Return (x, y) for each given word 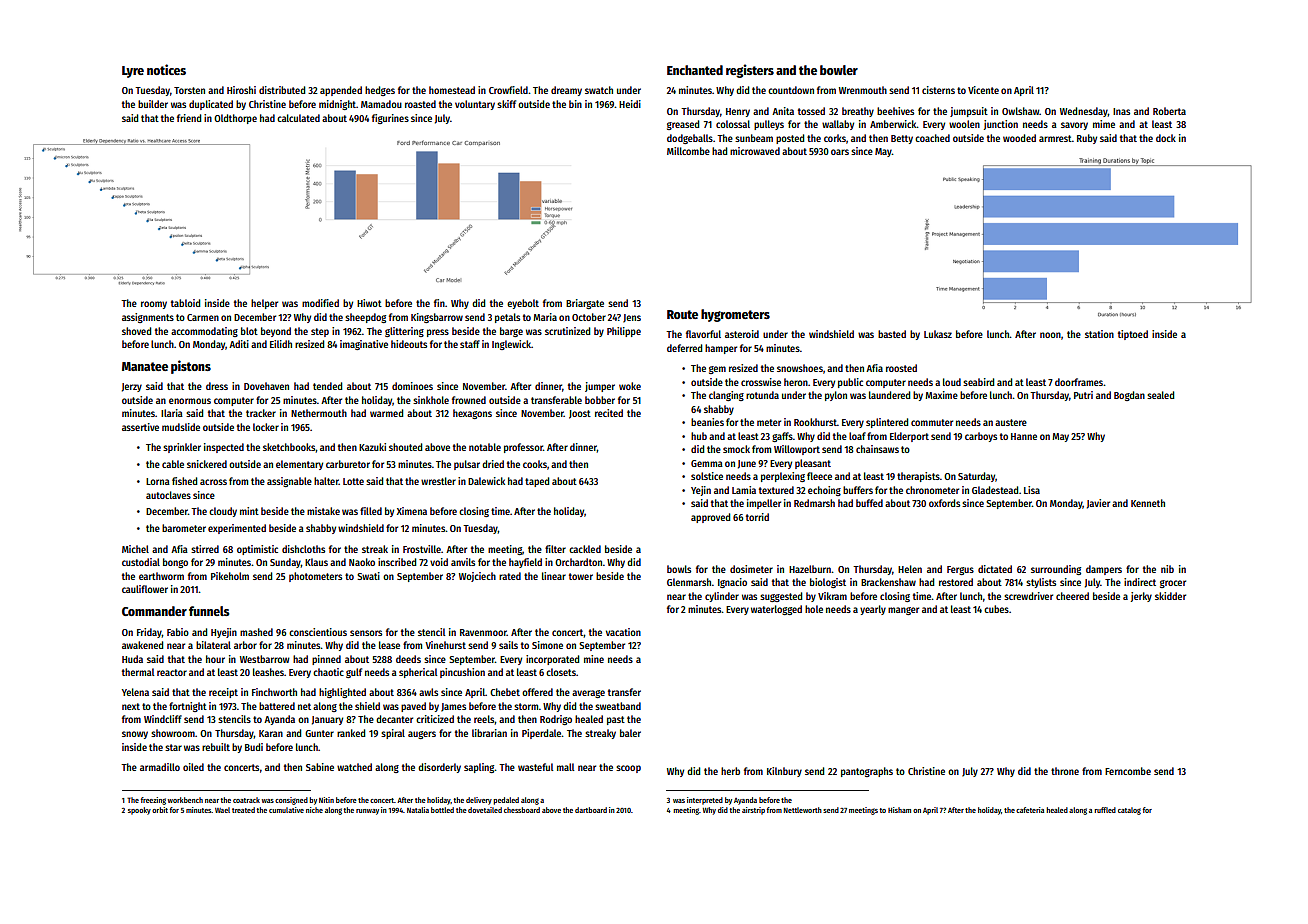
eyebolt (523, 304)
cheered (1072, 596)
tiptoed (1133, 335)
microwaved (755, 151)
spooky (139, 811)
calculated (298, 118)
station (1099, 334)
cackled (585, 549)
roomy (154, 305)
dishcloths (303, 549)
